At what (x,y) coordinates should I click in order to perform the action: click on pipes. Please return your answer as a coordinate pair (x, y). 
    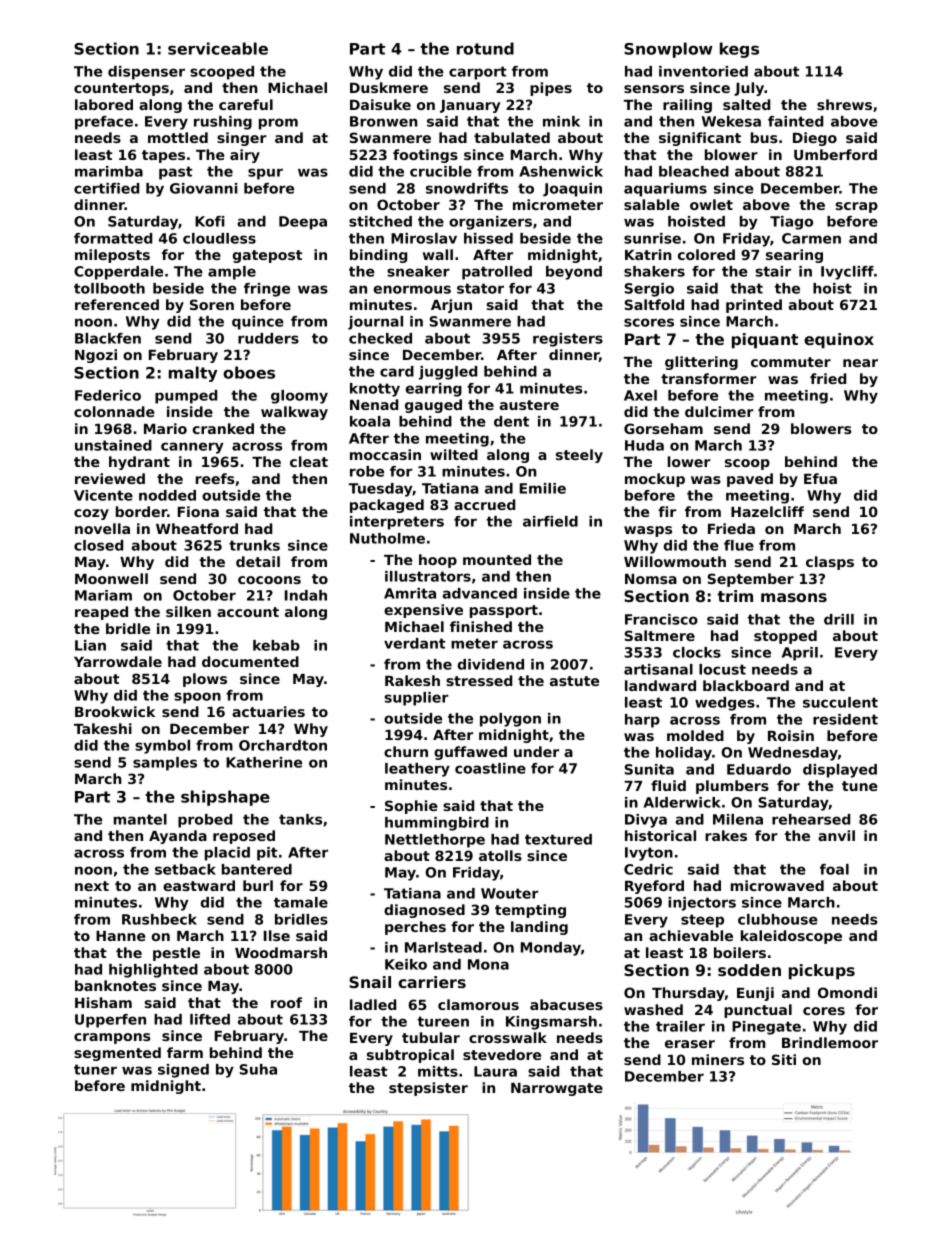
    Looking at the image, I should click on (551, 89).
